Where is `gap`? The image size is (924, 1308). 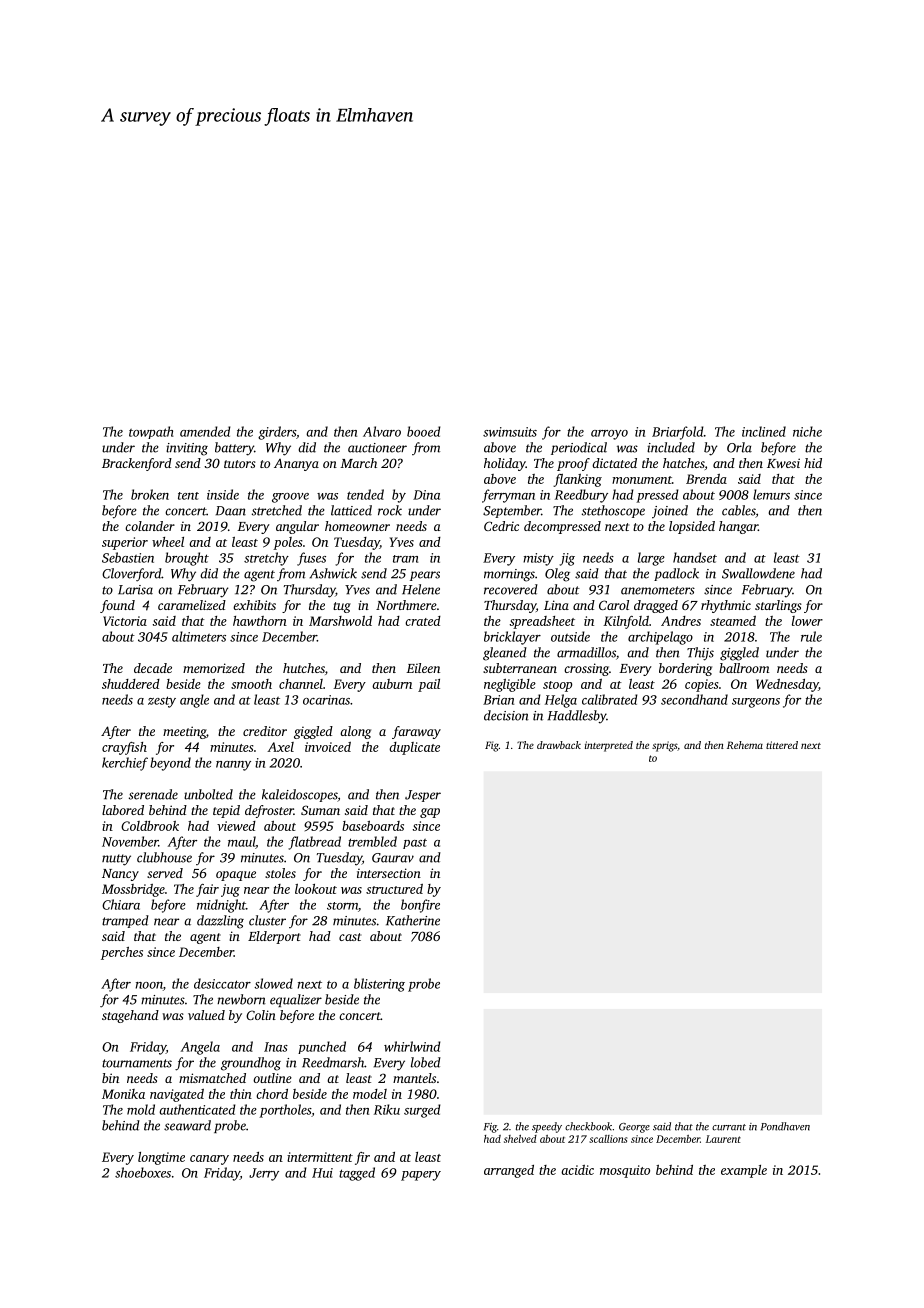
gap is located at coordinates (430, 813).
